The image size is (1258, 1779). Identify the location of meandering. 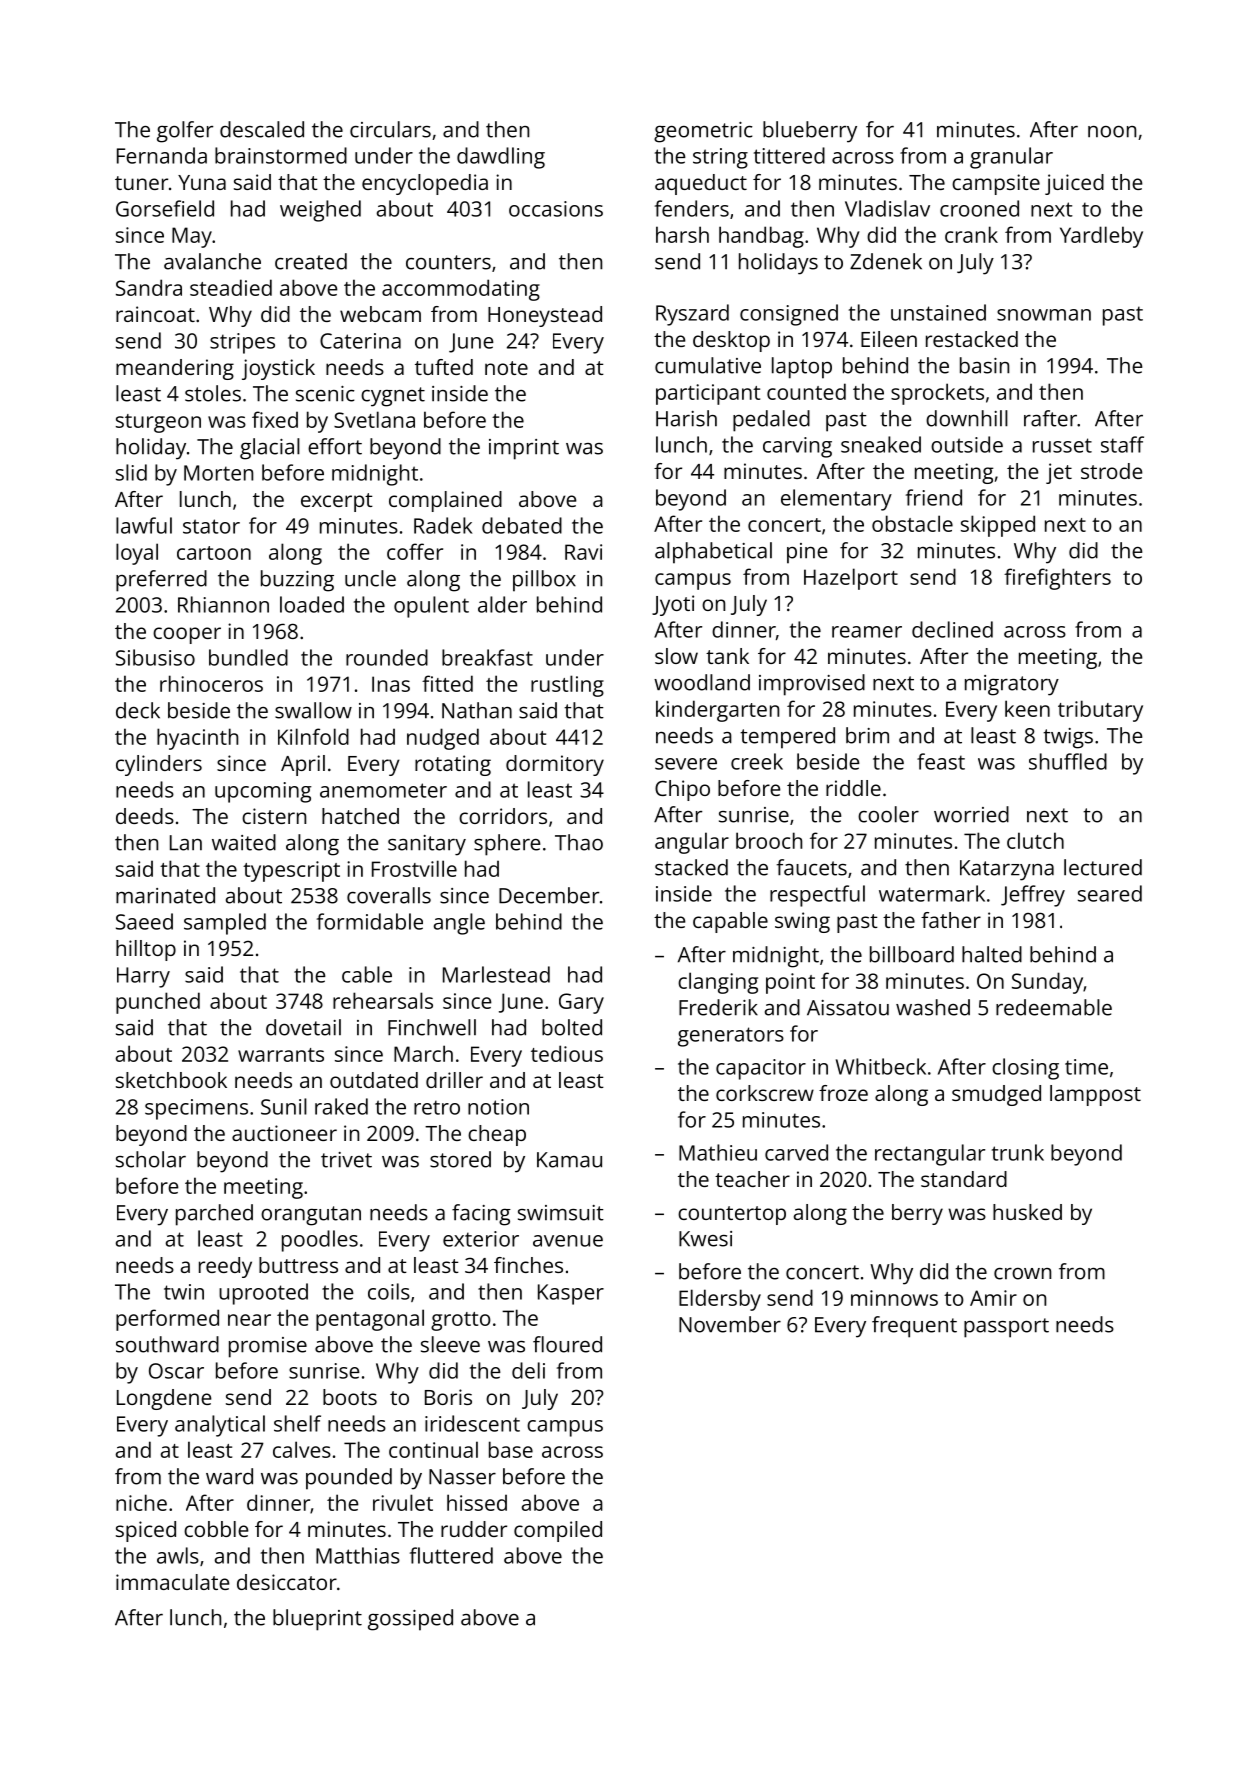
(175, 369).
